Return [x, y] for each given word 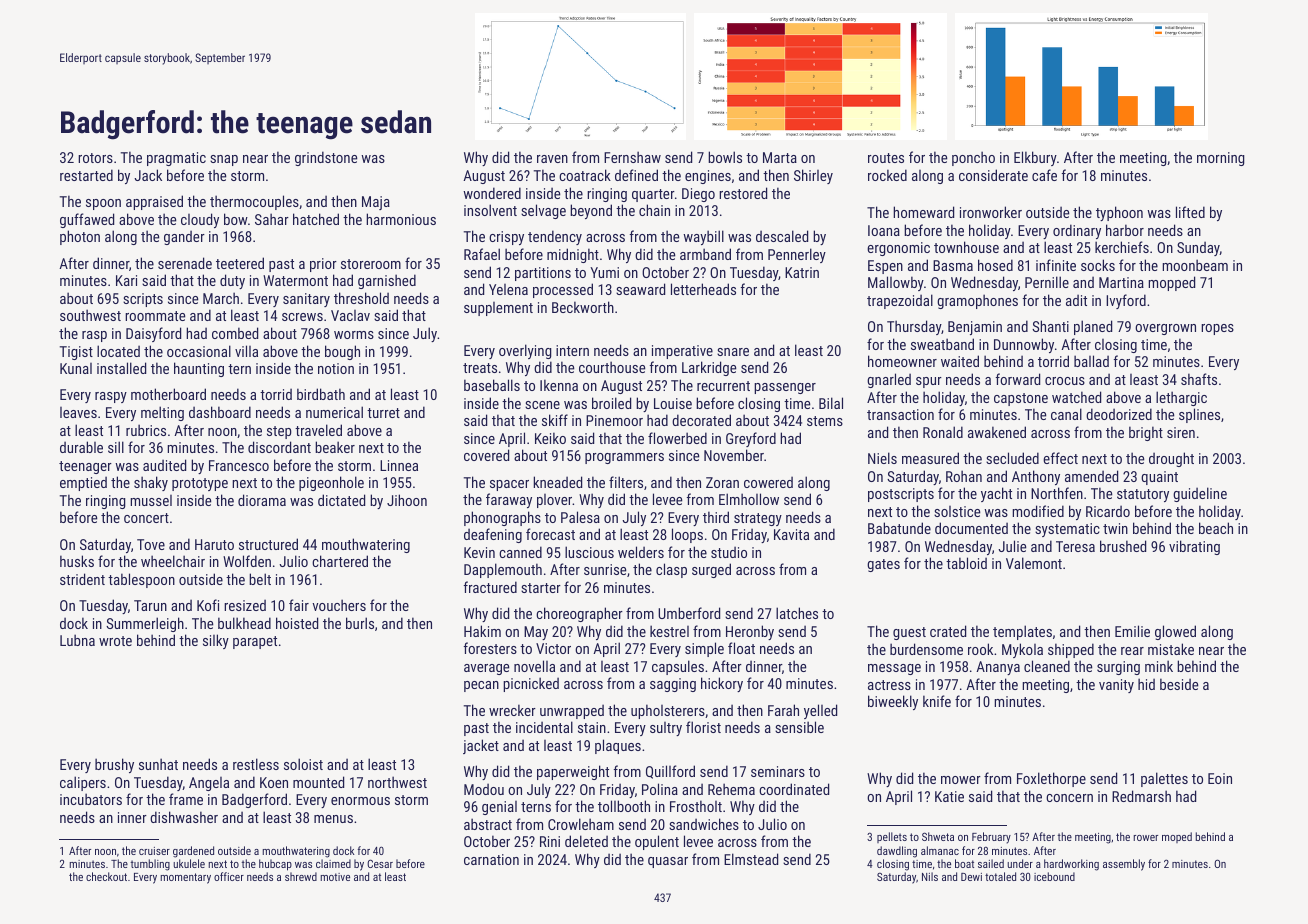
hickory [722, 684]
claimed [333, 863]
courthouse [612, 367]
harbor [1125, 230]
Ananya [998, 668]
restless [256, 764]
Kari [126, 280]
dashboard [220, 412]
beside [1179, 684]
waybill [703, 237]
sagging [673, 685]
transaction [900, 414]
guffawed [87, 220]
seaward [640, 289]
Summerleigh [145, 624]
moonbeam [1195, 265]
